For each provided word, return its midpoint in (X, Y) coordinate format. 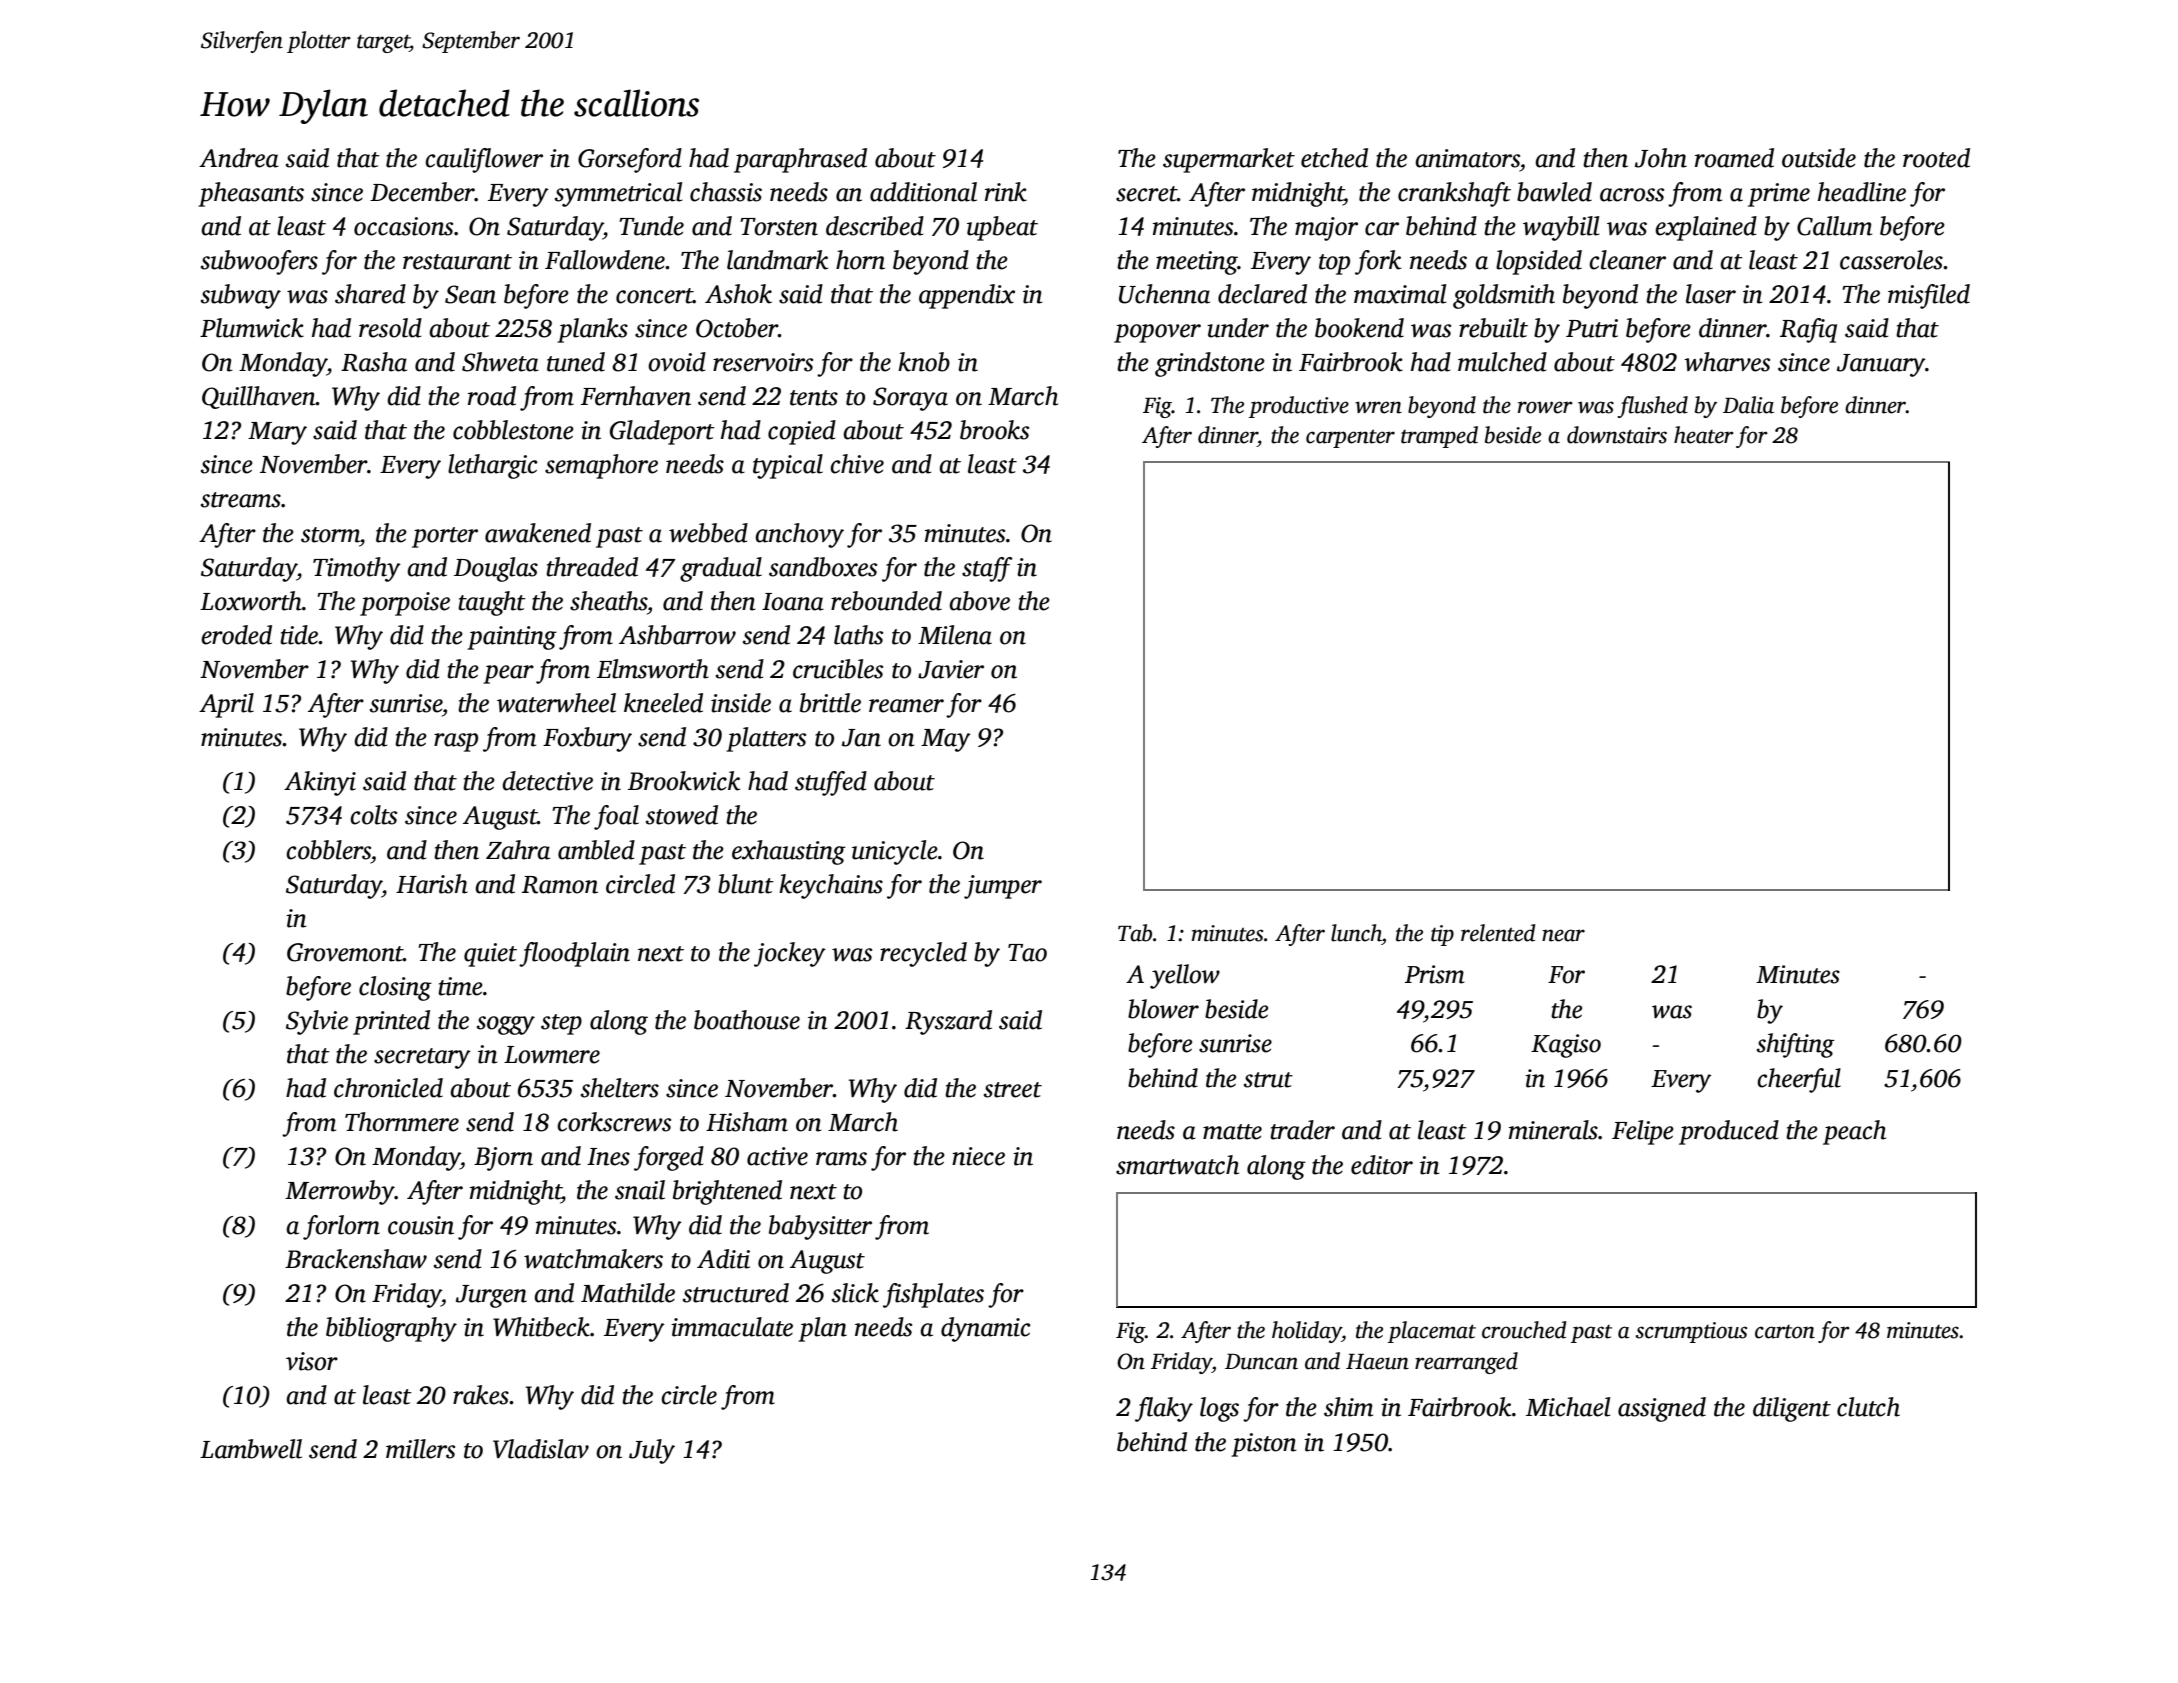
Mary (277, 433)
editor (1382, 1165)
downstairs (1617, 435)
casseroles (1891, 260)
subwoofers (259, 262)
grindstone (1210, 364)
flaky (1164, 1409)
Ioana (793, 602)
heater (1704, 435)
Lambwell (251, 1449)
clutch (1868, 1407)
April (226, 705)
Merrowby (340, 1192)
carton (1785, 1332)
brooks (994, 430)
